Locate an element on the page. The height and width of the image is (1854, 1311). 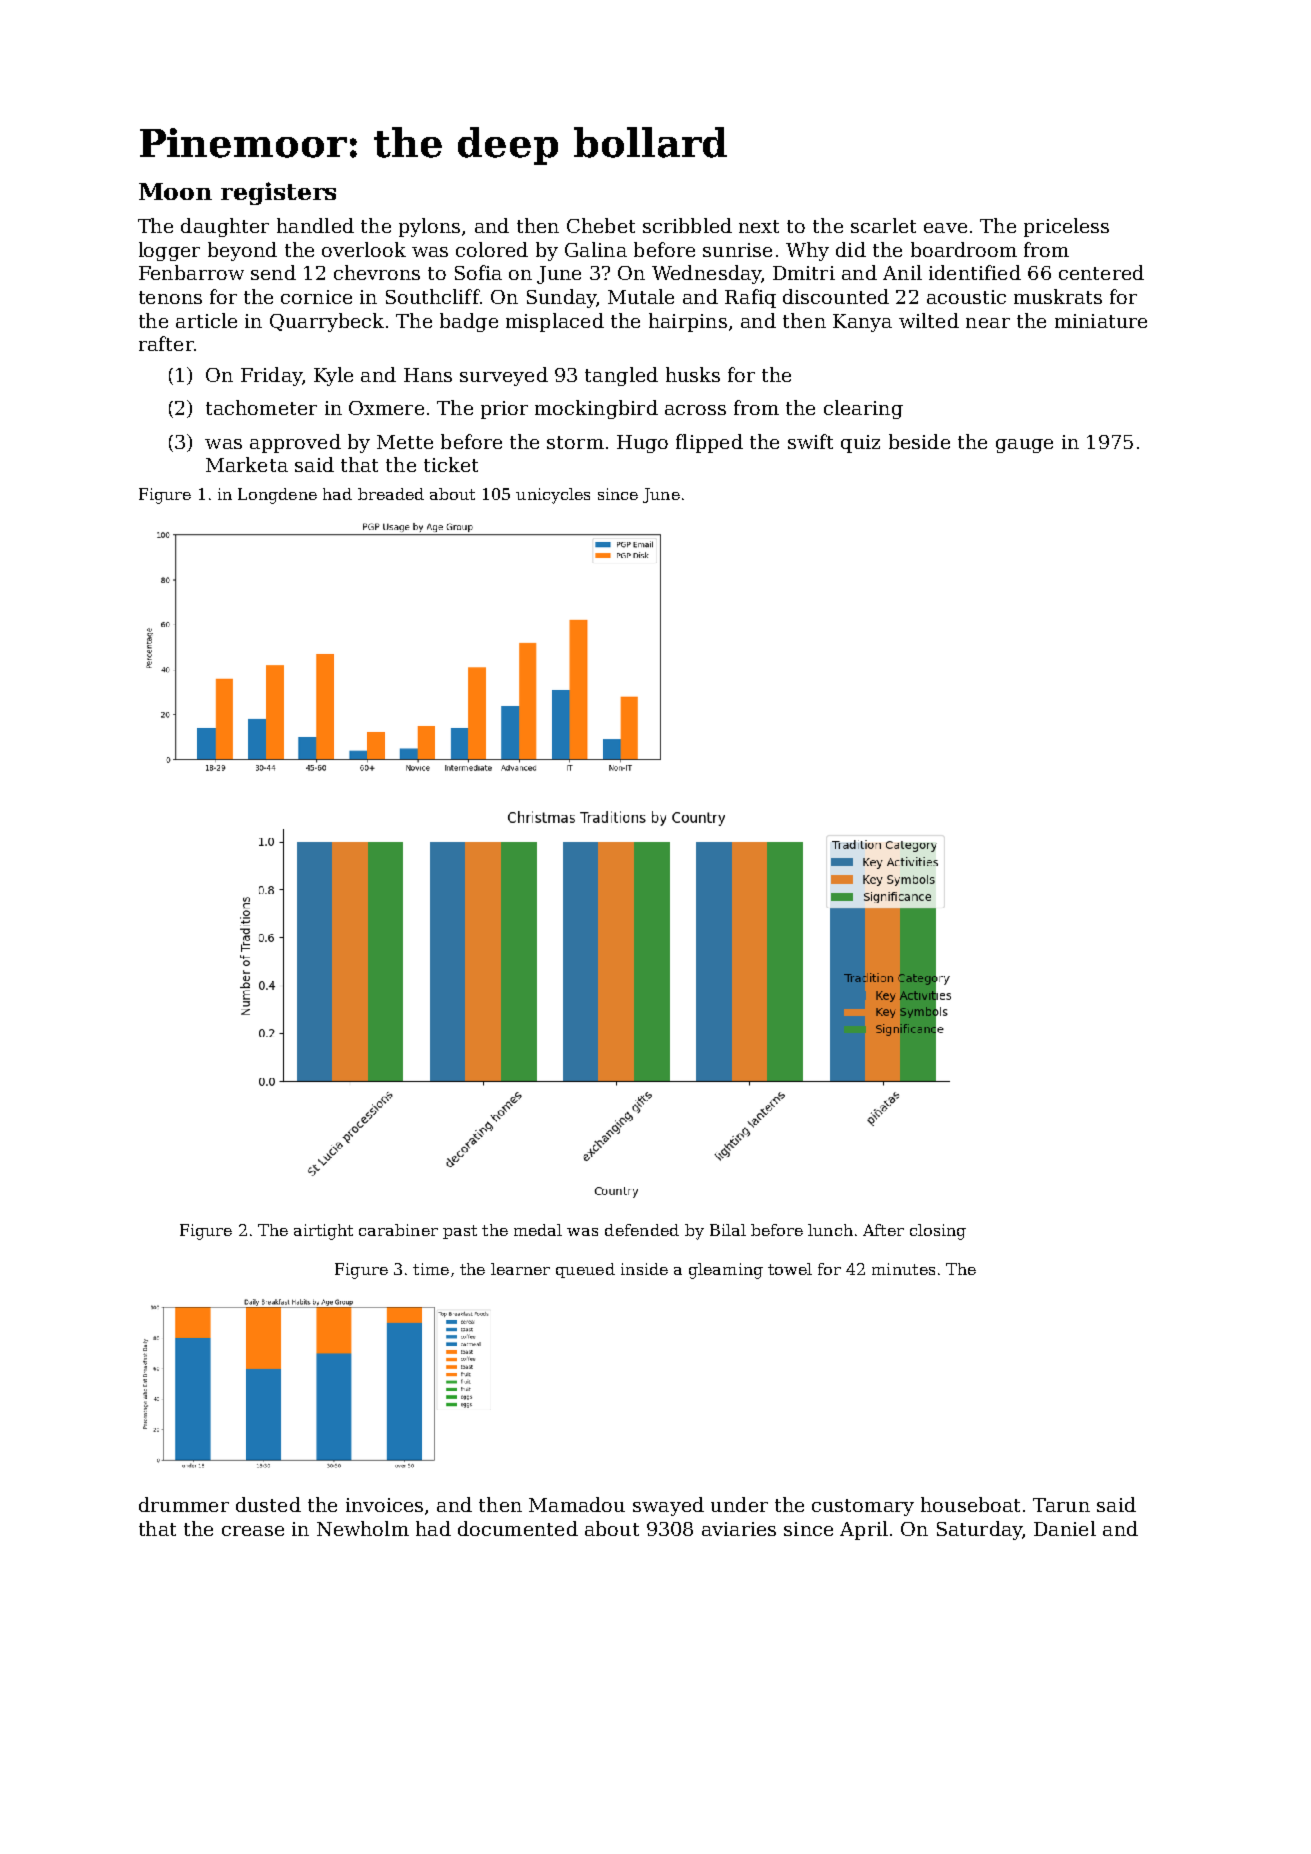
priceless is located at coordinates (1066, 227).
